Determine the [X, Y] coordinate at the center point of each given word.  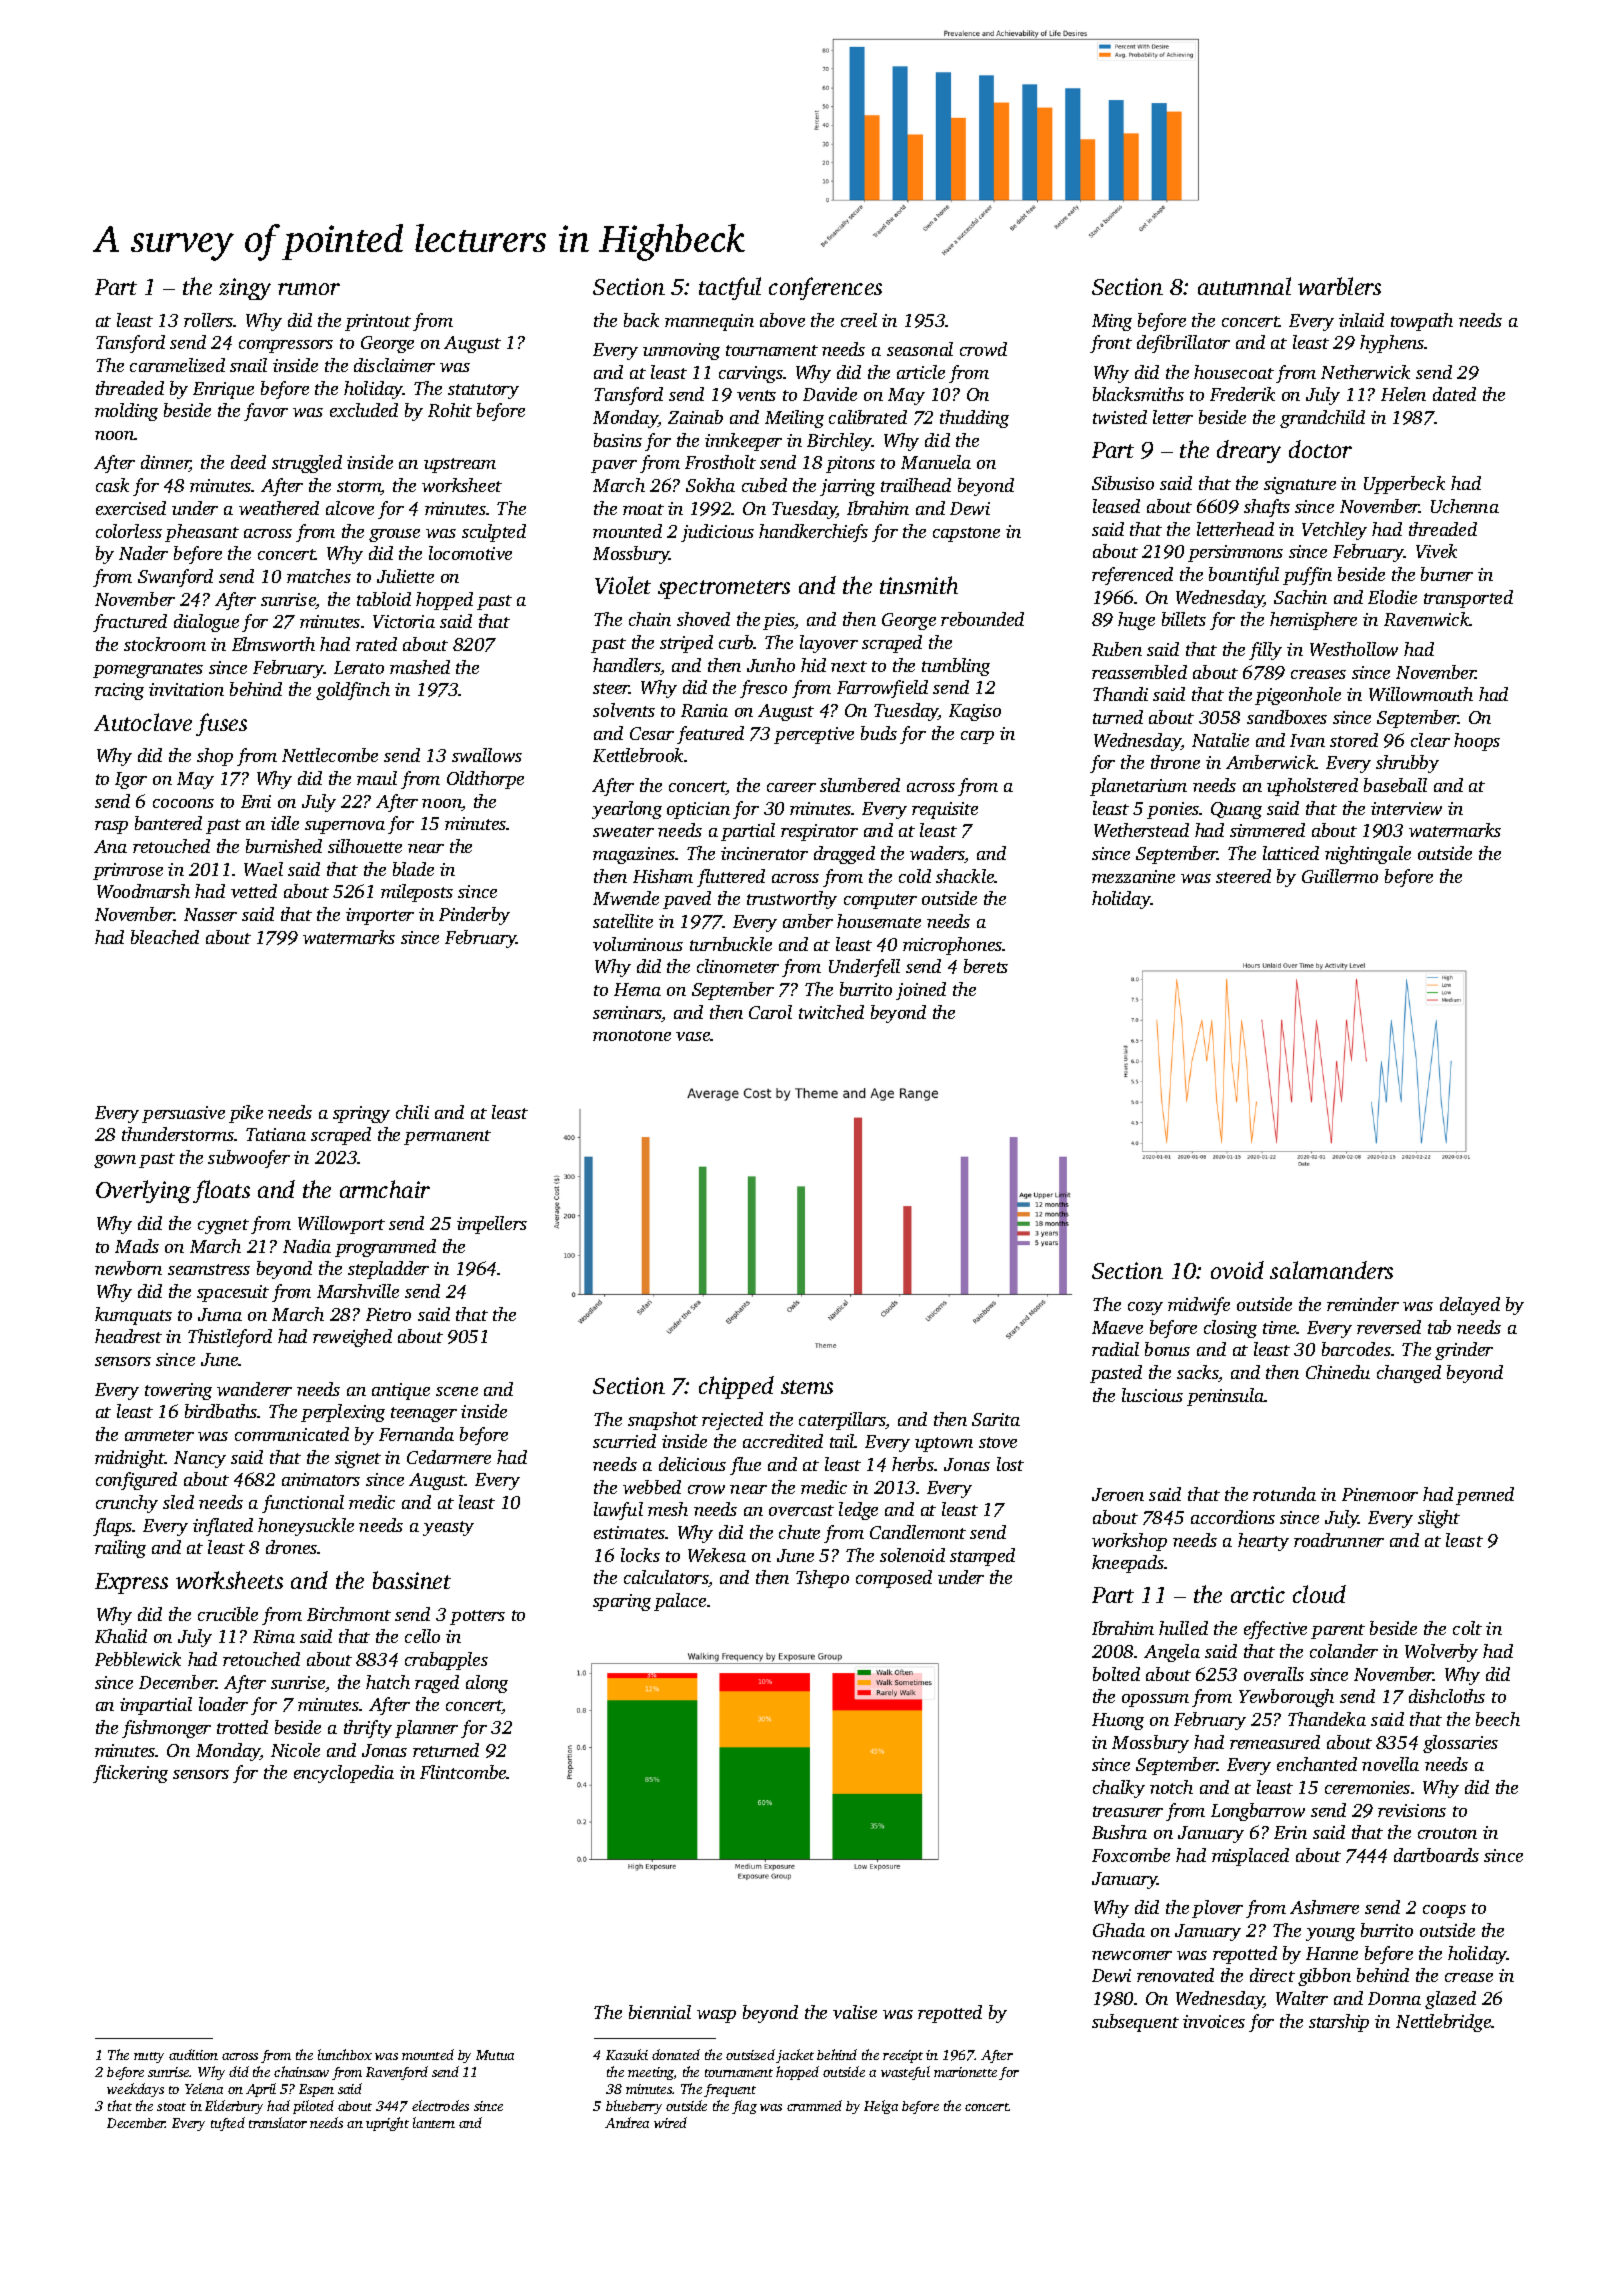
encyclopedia [344, 1774]
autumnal [1244, 286]
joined [921, 991]
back [641, 320]
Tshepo [822, 1579]
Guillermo [1340, 876]
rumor [309, 289]
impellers [492, 1225]
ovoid [1237, 1270]
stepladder [388, 1270]
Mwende [626, 898]
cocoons [183, 803]
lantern [434, 2122]
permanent [447, 1137]
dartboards [1436, 1855]
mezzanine [1133, 876]
